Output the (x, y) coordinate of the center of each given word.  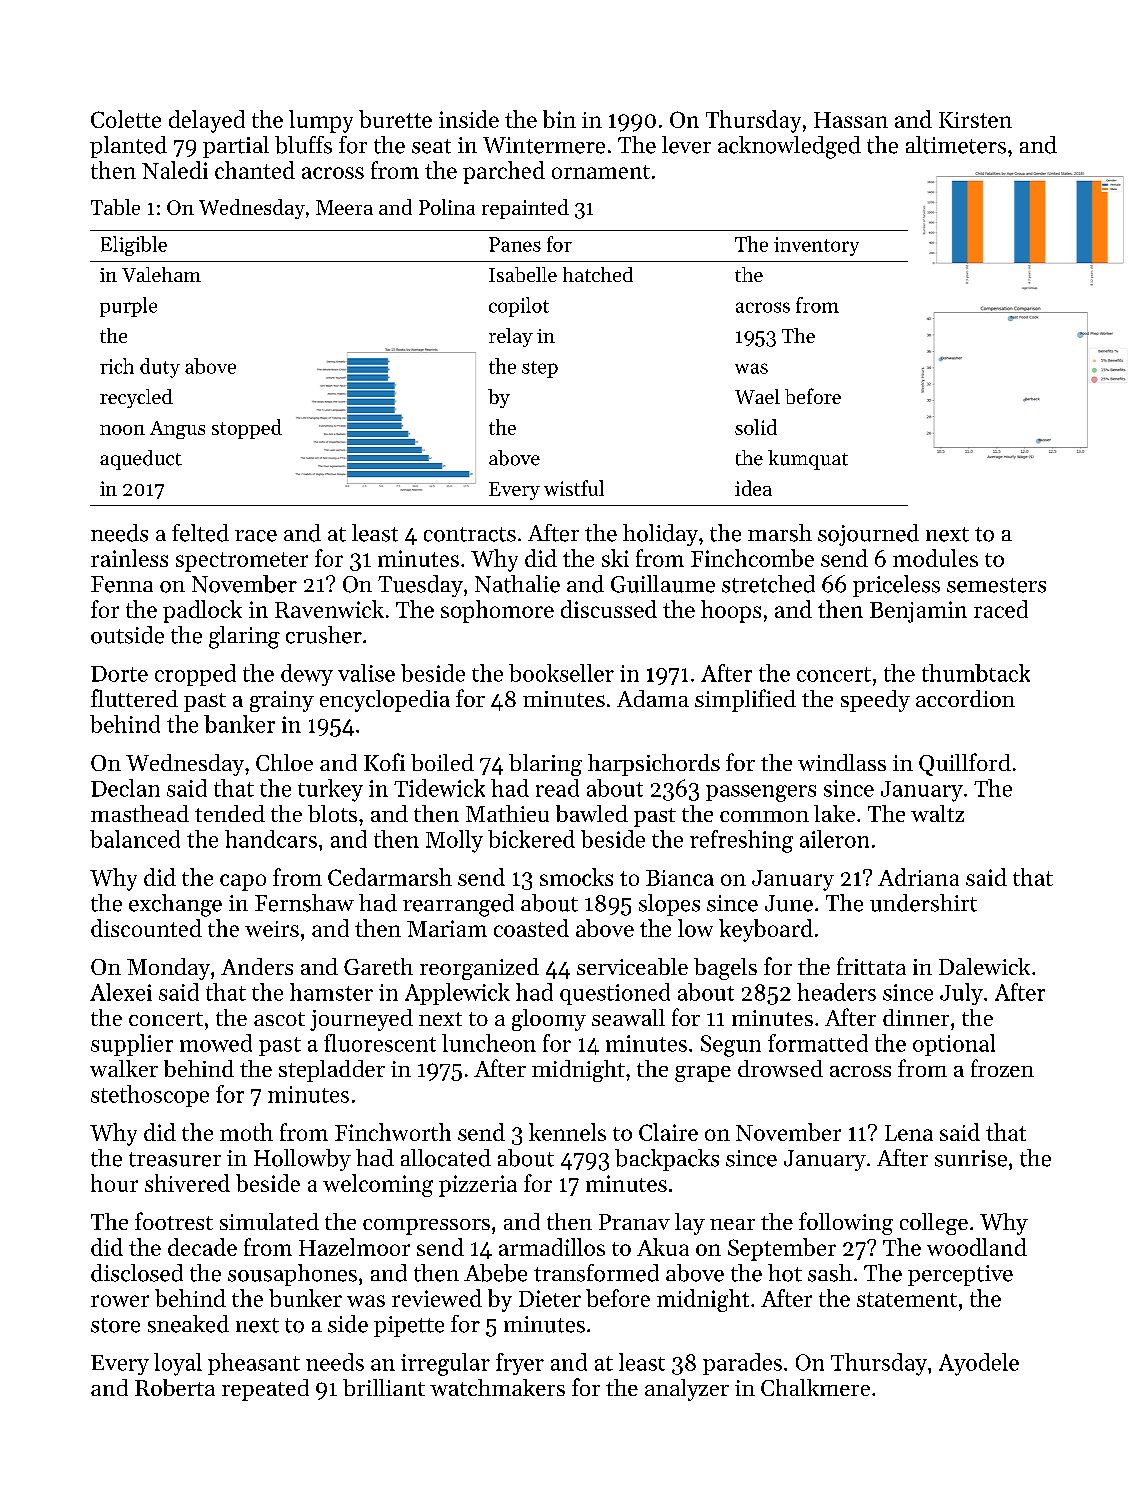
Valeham (161, 274)
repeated (265, 1390)
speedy (875, 701)
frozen (1002, 1068)
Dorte (119, 674)
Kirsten (975, 120)
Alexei (121, 992)
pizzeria (478, 1186)
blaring (545, 765)
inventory (816, 246)
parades (742, 1364)
